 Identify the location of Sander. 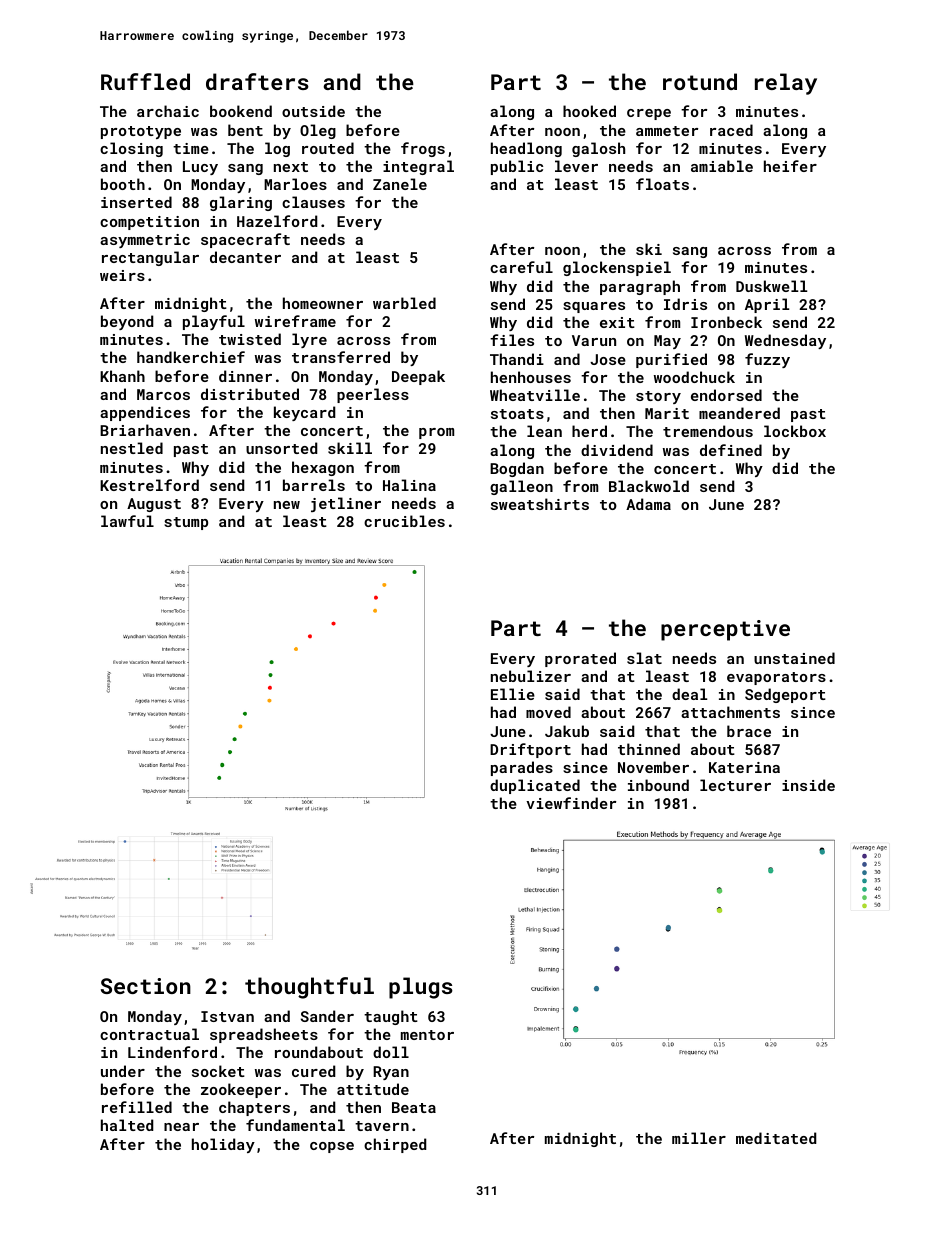
(327, 1016).
